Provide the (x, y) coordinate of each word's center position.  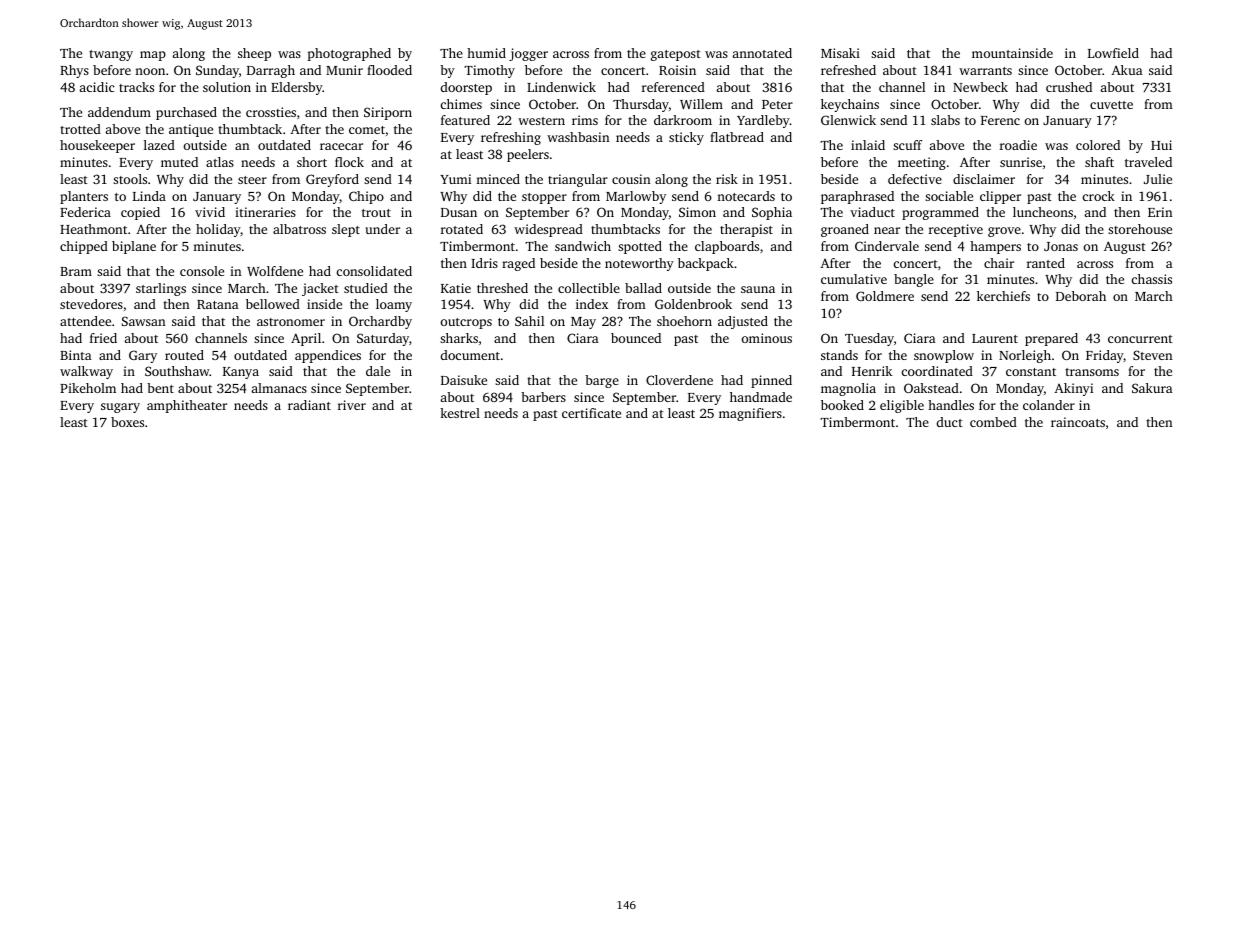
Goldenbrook (693, 304)
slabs (945, 120)
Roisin (677, 70)
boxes (127, 422)
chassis (1152, 279)
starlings (161, 289)
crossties (271, 112)
